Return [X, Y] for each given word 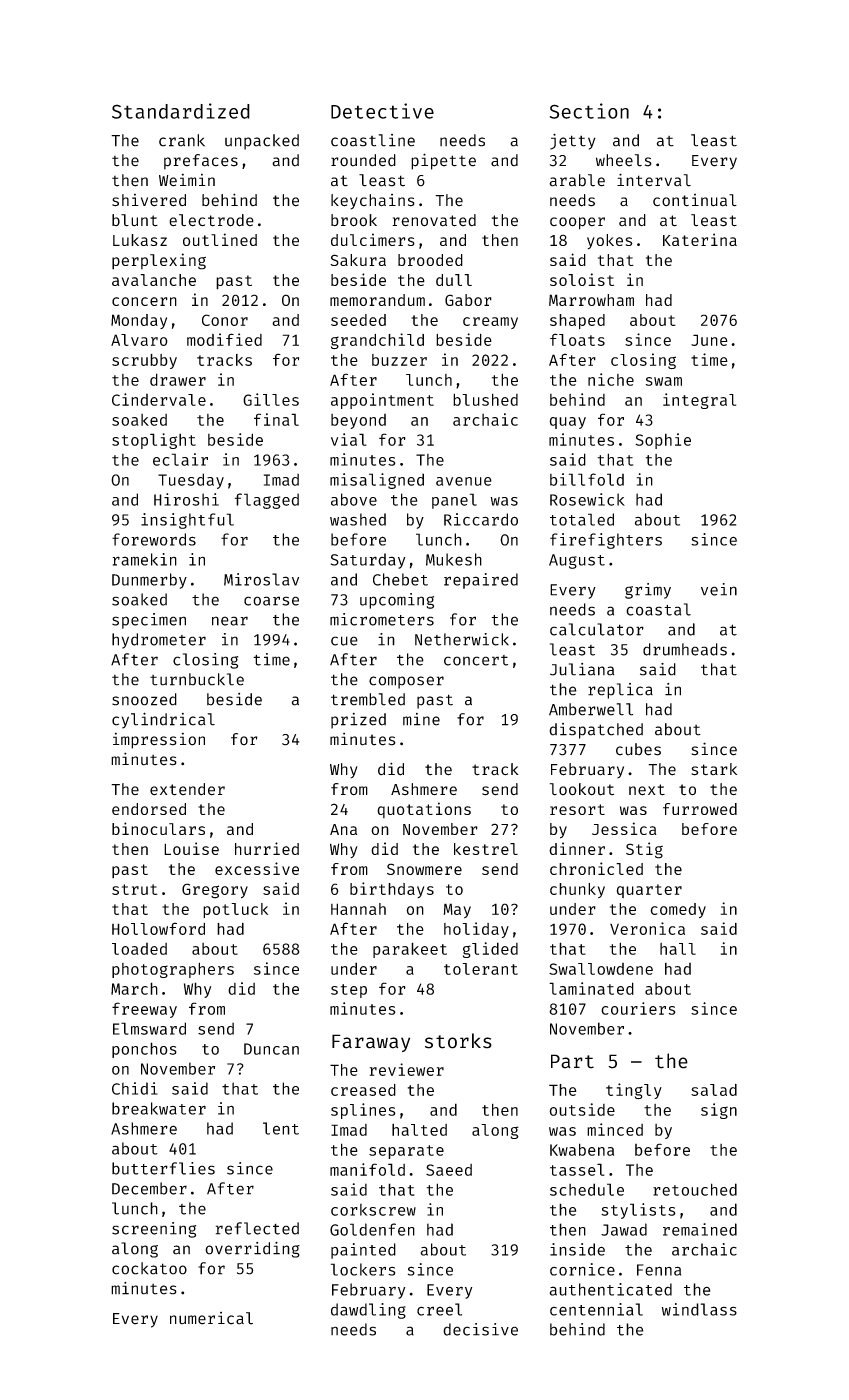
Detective [382, 111]
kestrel [486, 849]
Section [589, 111]
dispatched [596, 731]
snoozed [144, 699]
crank [182, 140]
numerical [211, 1318]
